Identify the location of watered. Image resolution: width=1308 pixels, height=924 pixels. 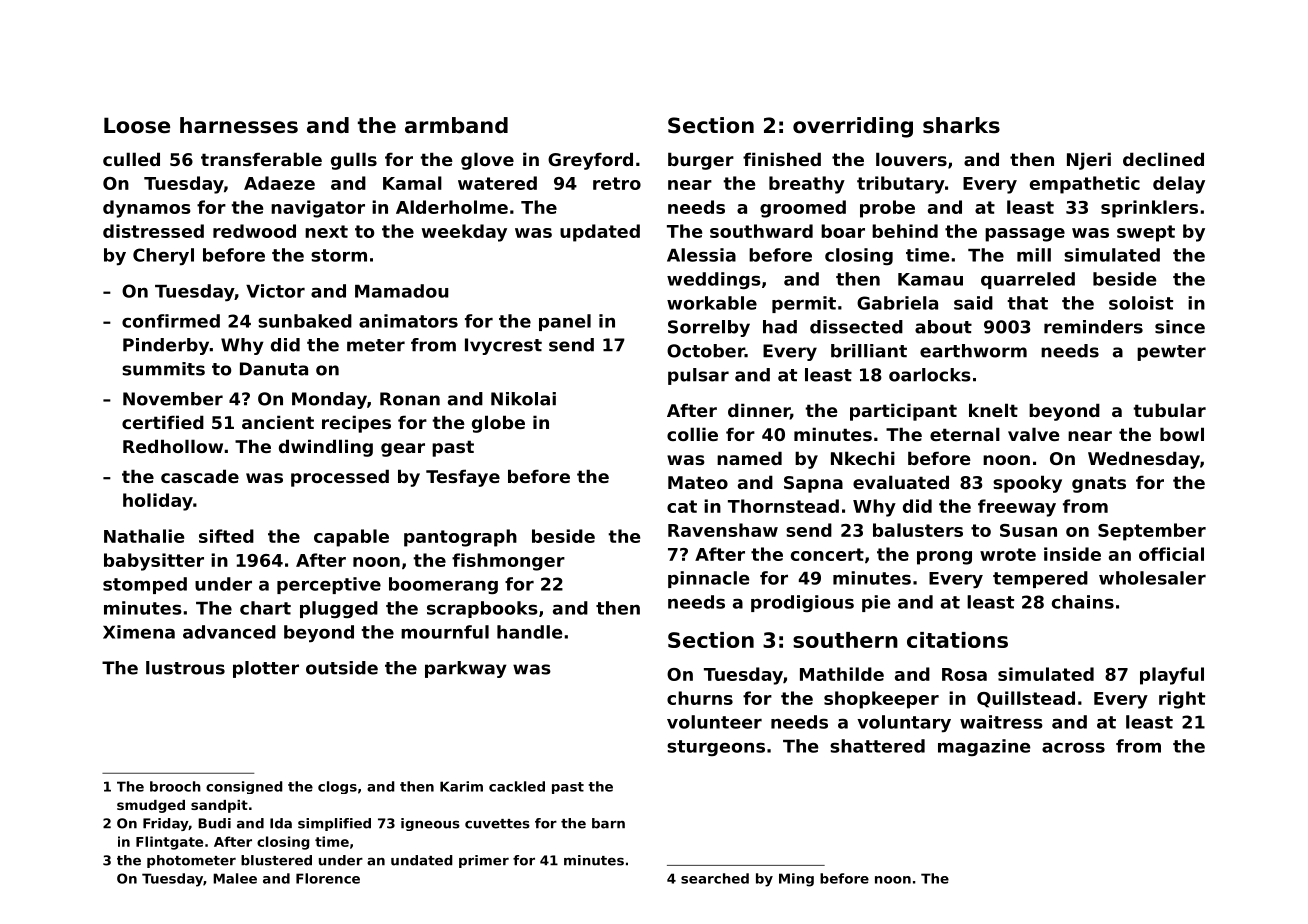
(497, 183).
